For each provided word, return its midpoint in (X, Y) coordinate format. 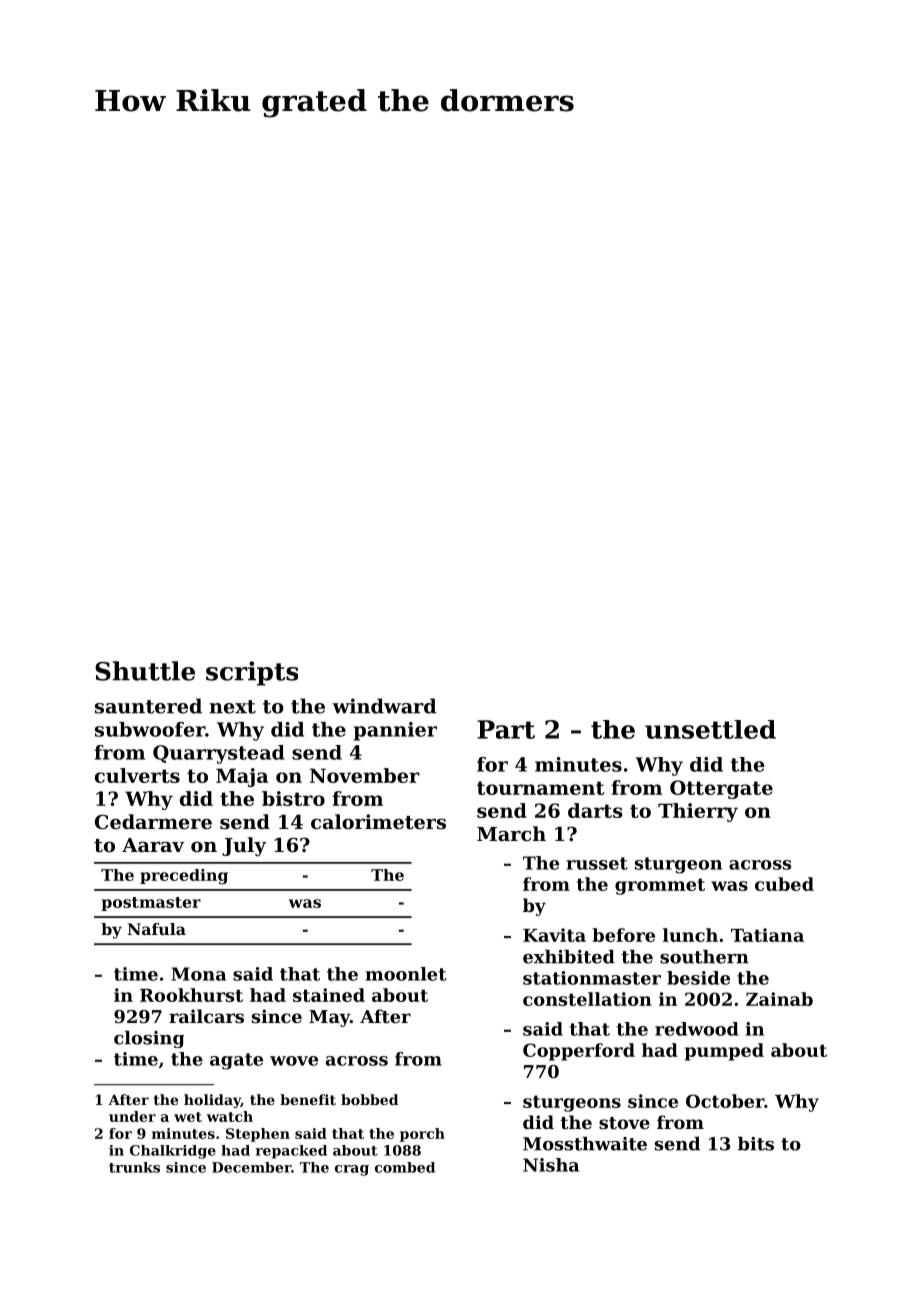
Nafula (156, 929)
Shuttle (145, 671)
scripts (252, 673)
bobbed (369, 1099)
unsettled (710, 729)
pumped (724, 1052)
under (132, 1116)
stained (329, 995)
